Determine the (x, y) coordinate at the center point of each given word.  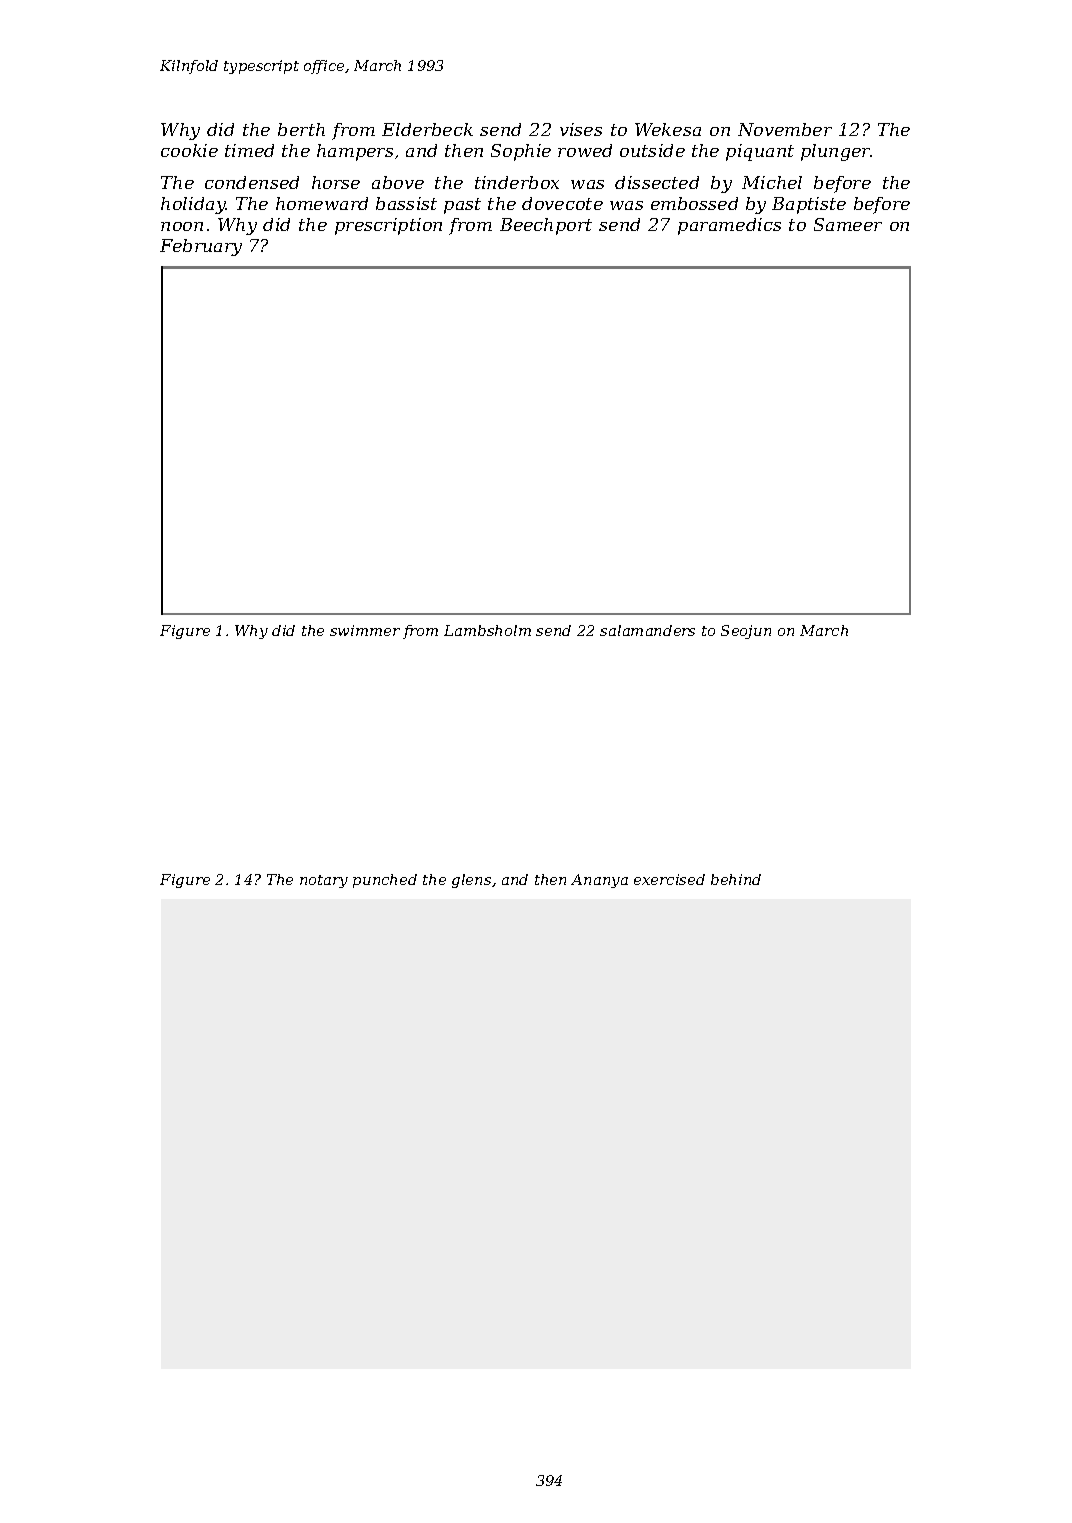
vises (581, 129)
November (785, 129)
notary (324, 881)
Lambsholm (487, 630)
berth (301, 129)
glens (471, 881)
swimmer (365, 630)
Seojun (746, 632)
